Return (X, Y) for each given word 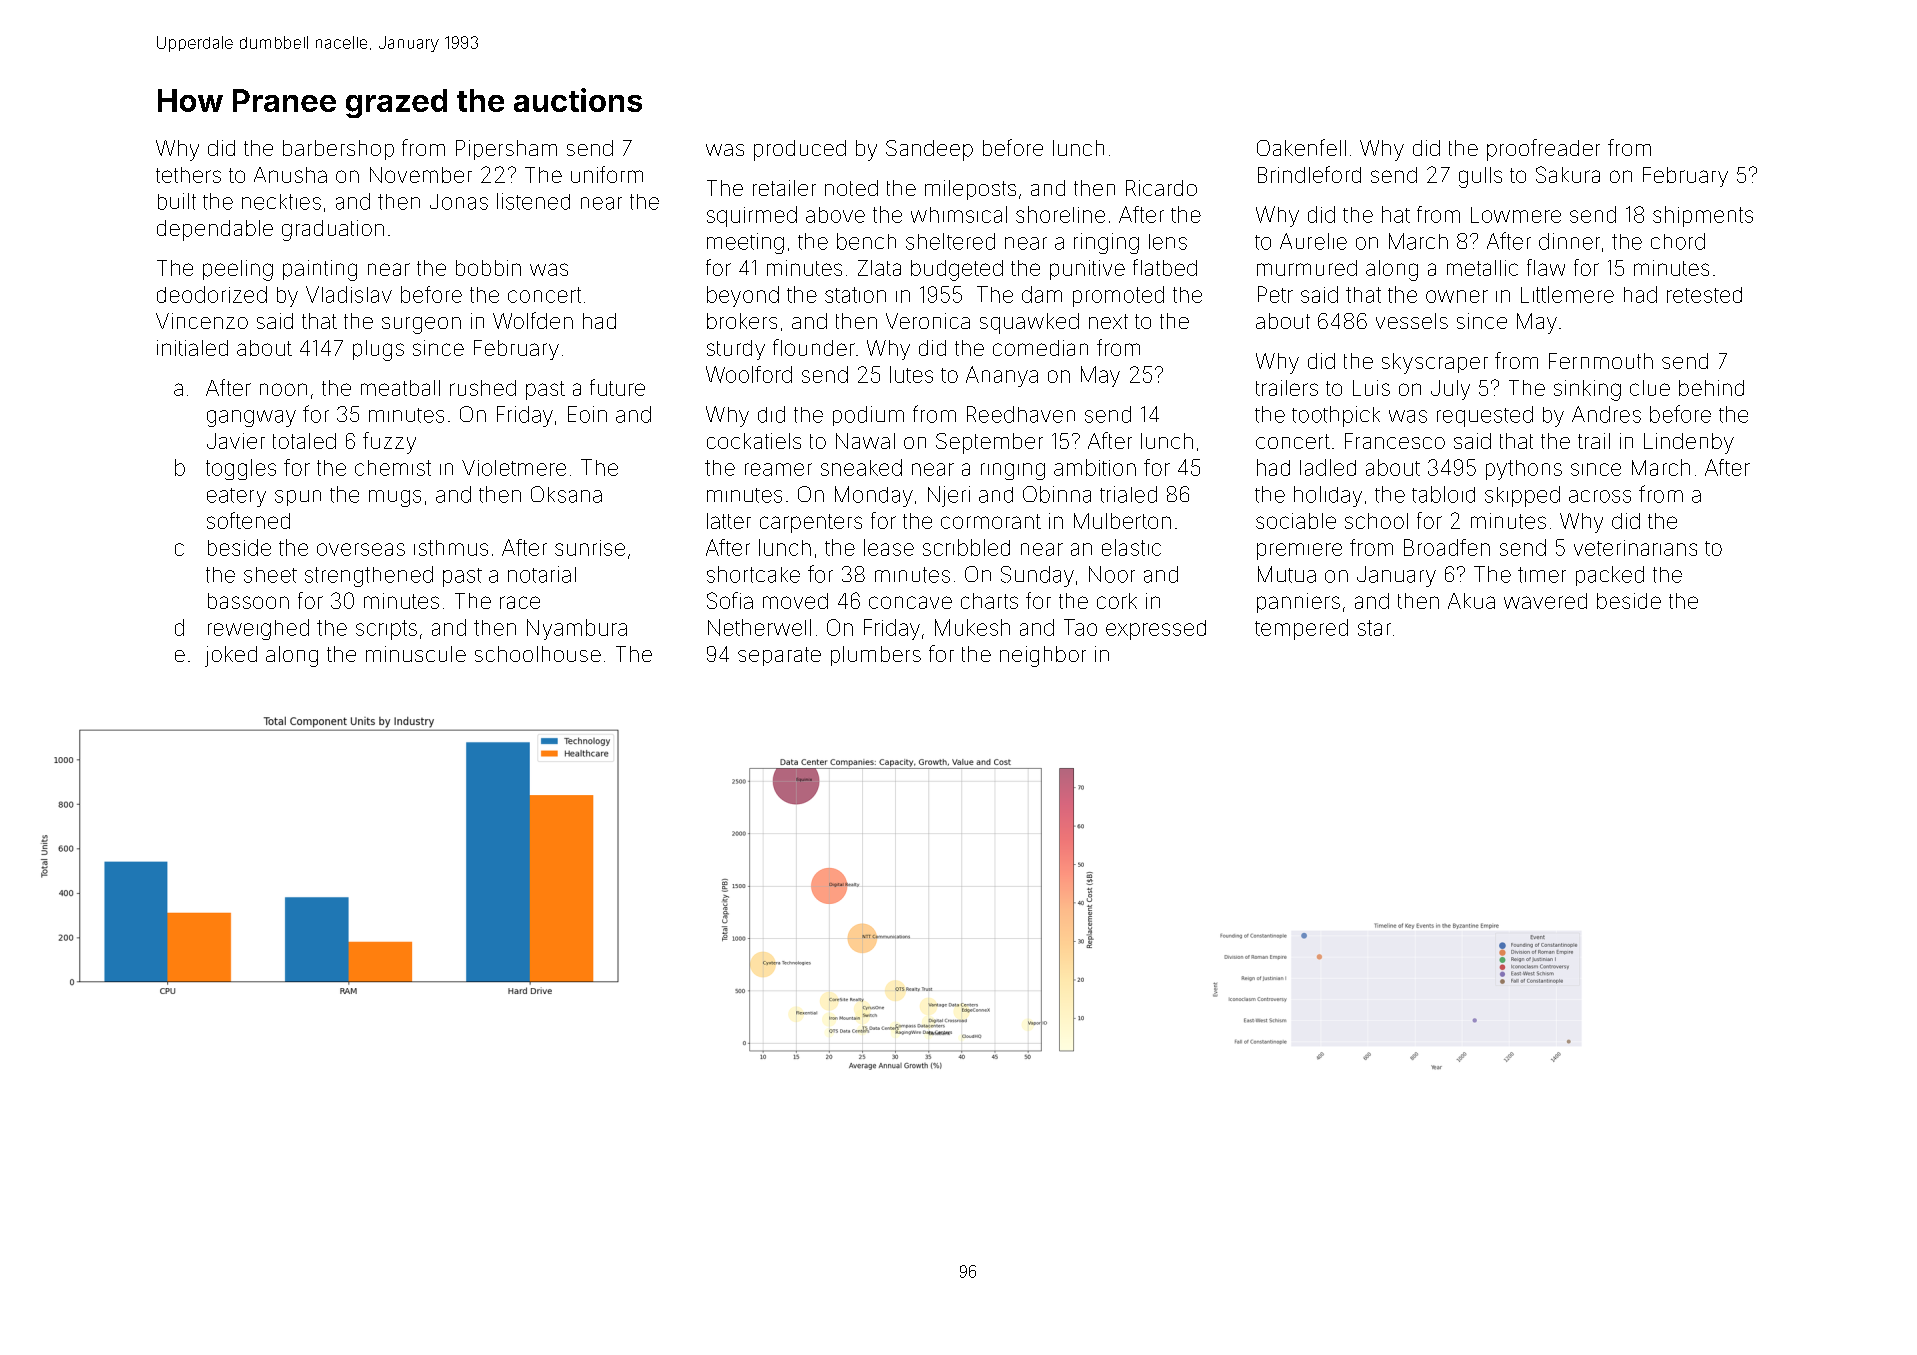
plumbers (876, 656)
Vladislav (349, 294)
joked (231, 656)
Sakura (1568, 174)
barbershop (338, 150)
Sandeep (929, 150)
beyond (743, 296)
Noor (1112, 574)
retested (1704, 295)
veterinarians (1635, 548)
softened (248, 520)
